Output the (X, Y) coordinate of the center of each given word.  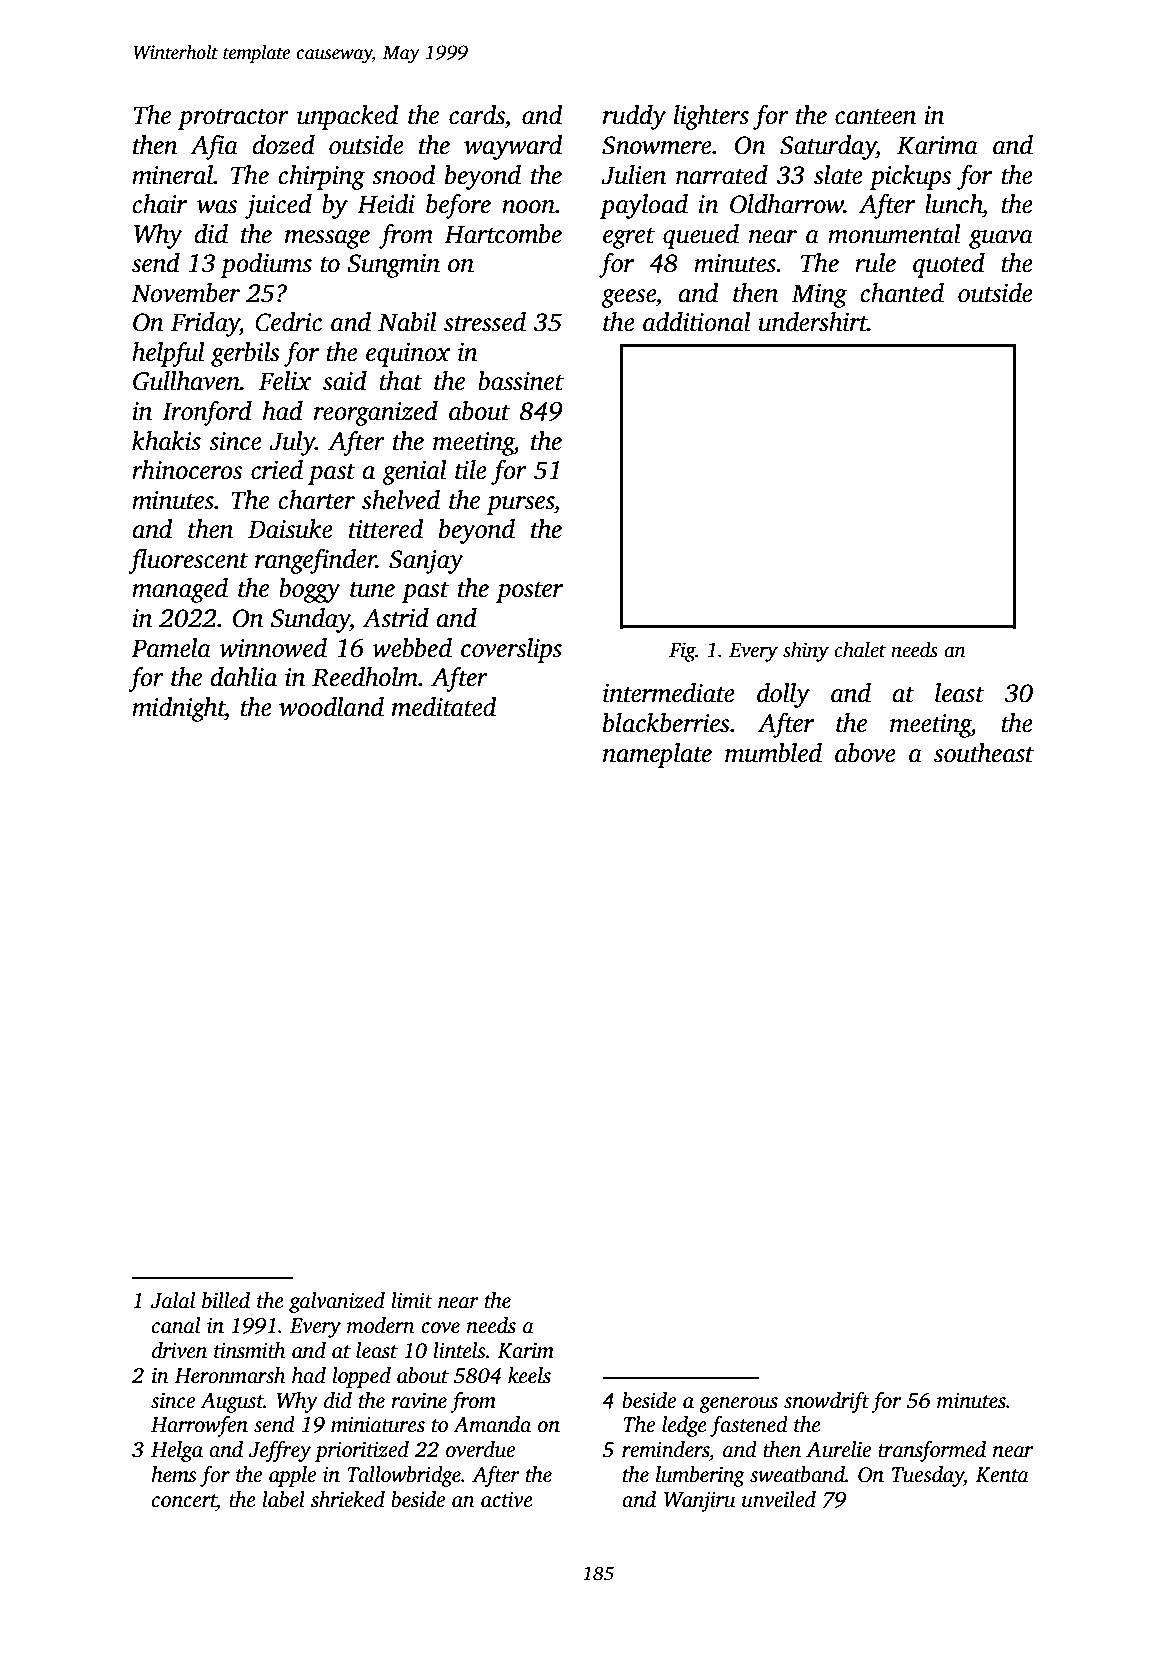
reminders (665, 1449)
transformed (932, 1451)
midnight (178, 709)
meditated (444, 707)
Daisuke (290, 529)
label (284, 1499)
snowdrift (827, 1402)
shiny (806, 652)
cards (477, 115)
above (865, 753)
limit (412, 1300)
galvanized (337, 1302)
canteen (875, 117)
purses (520, 505)
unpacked (347, 117)
